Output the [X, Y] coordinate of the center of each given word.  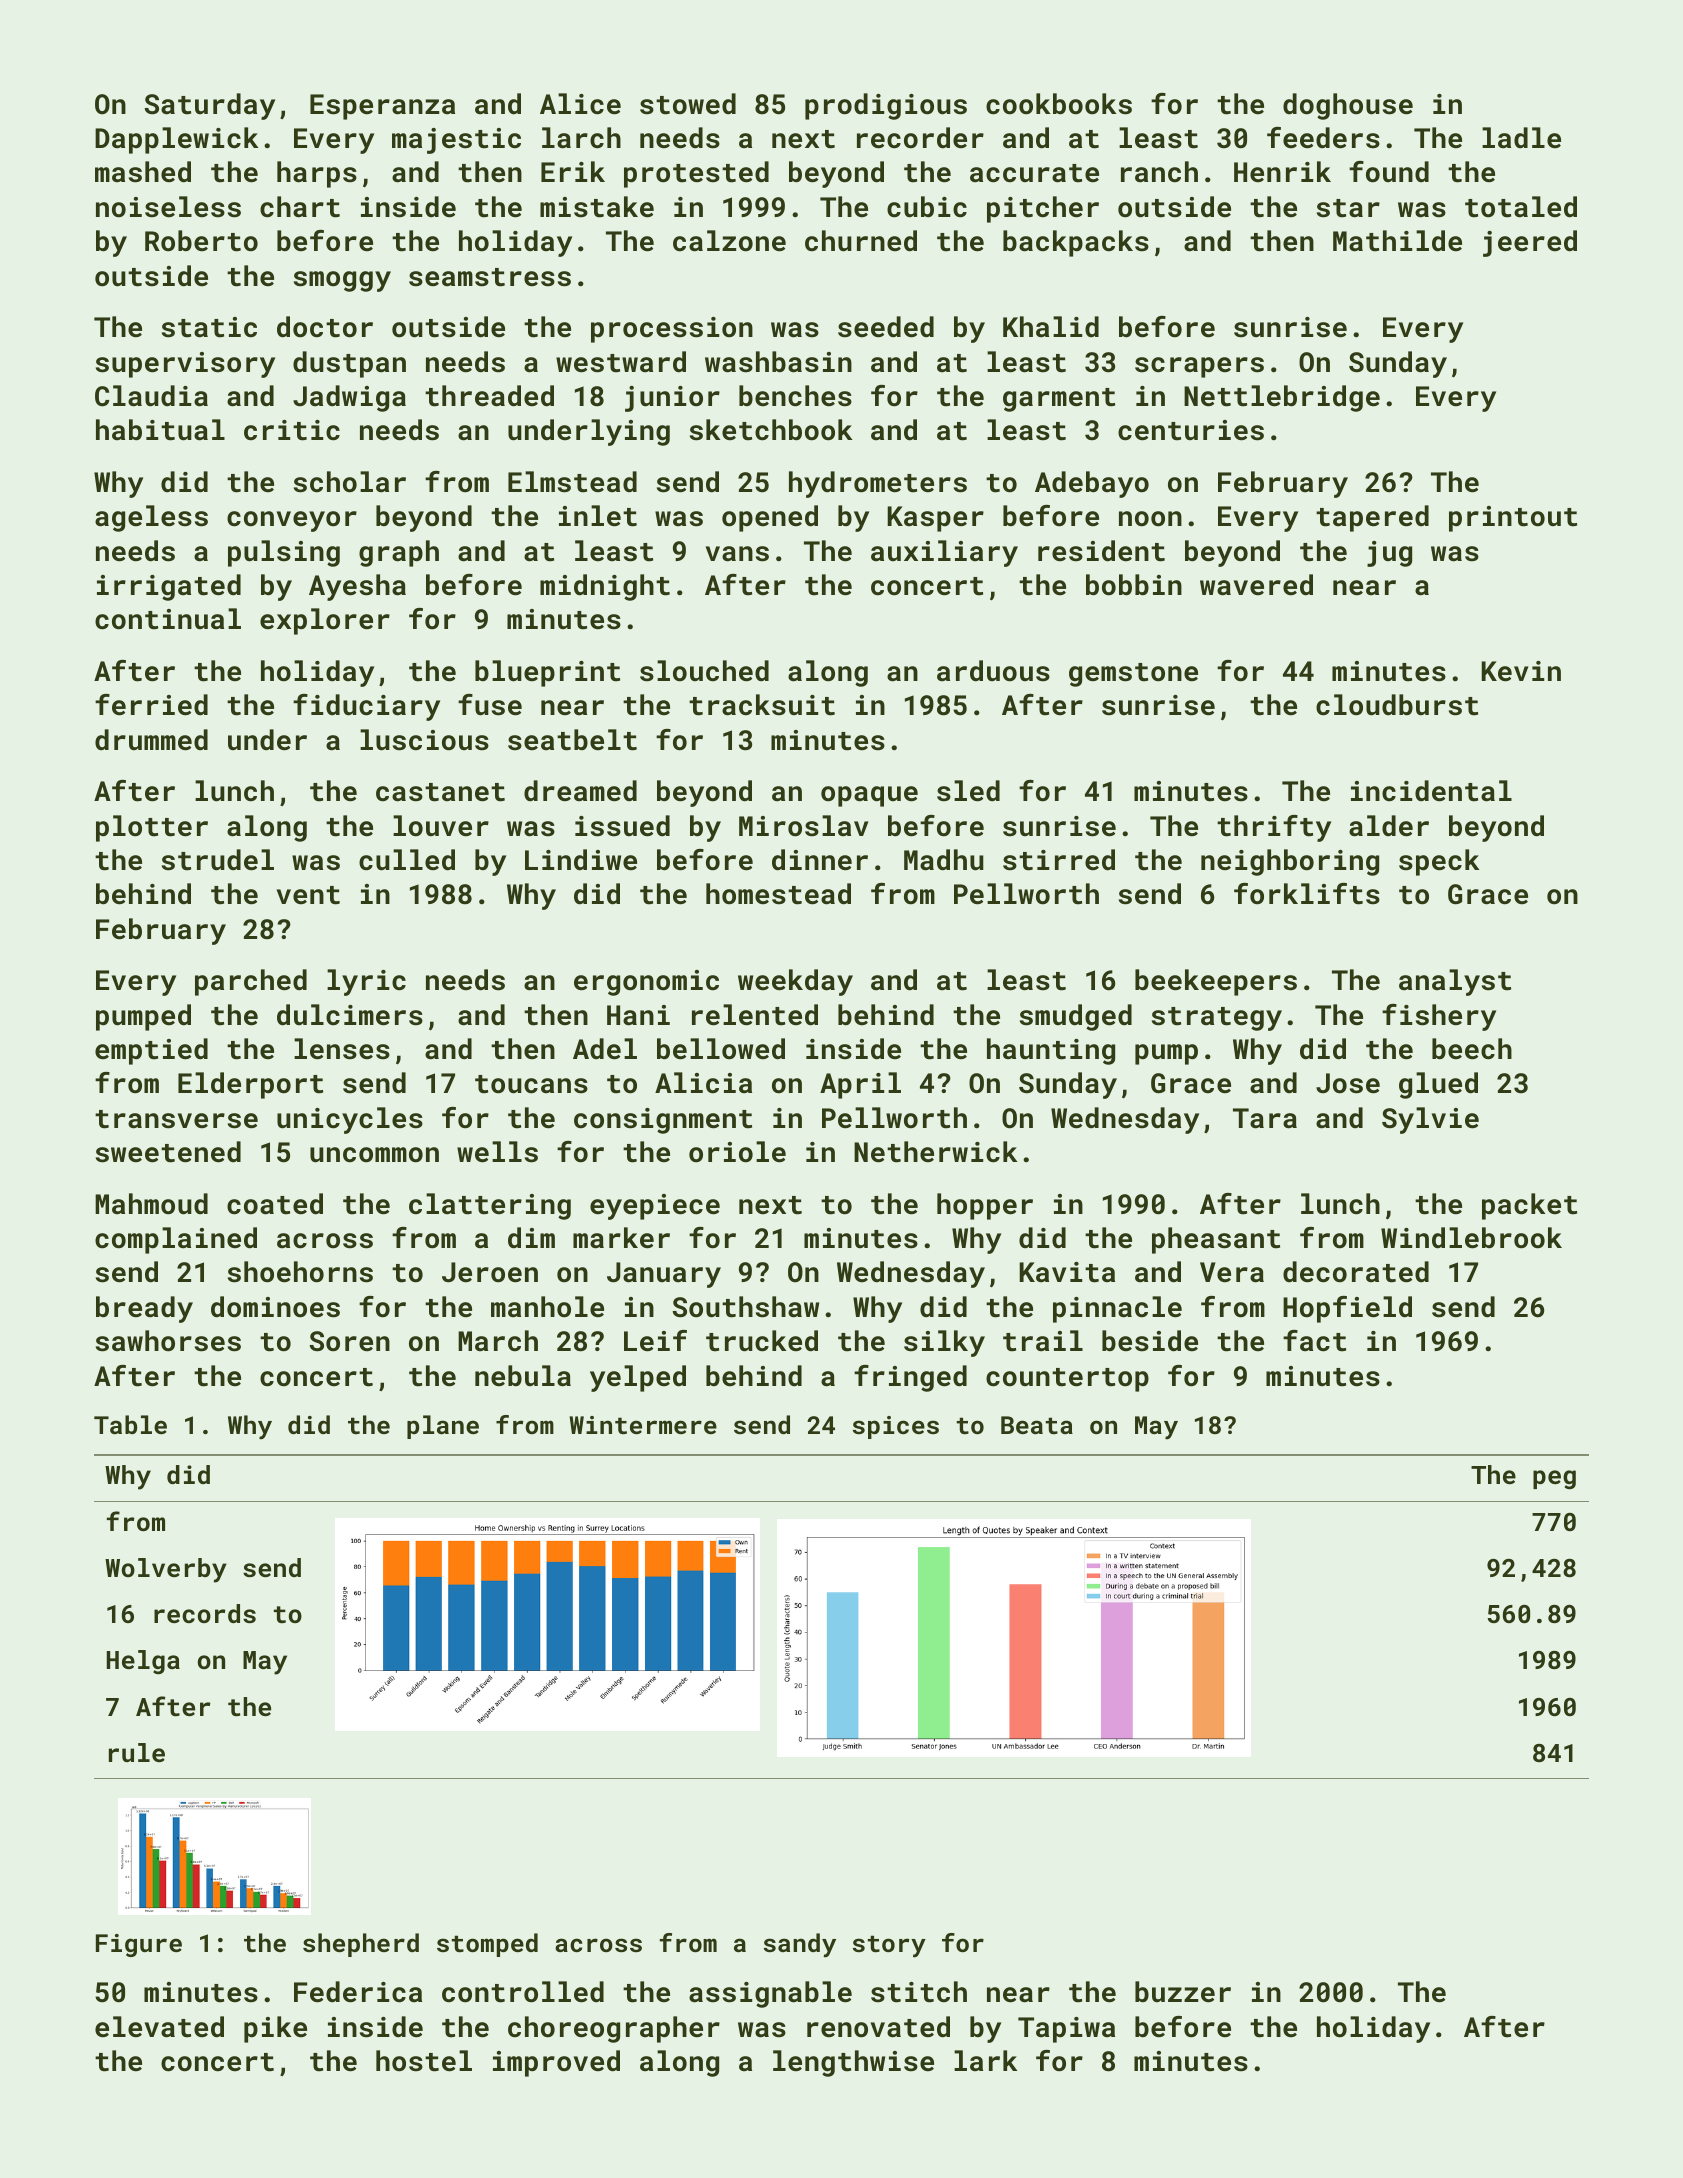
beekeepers [1216, 982]
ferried [151, 705]
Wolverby [166, 1570]
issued [622, 826]
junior [672, 399]
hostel [424, 2061]
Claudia [151, 396]
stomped [487, 1945]
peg [1554, 1480]
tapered [1372, 518]
